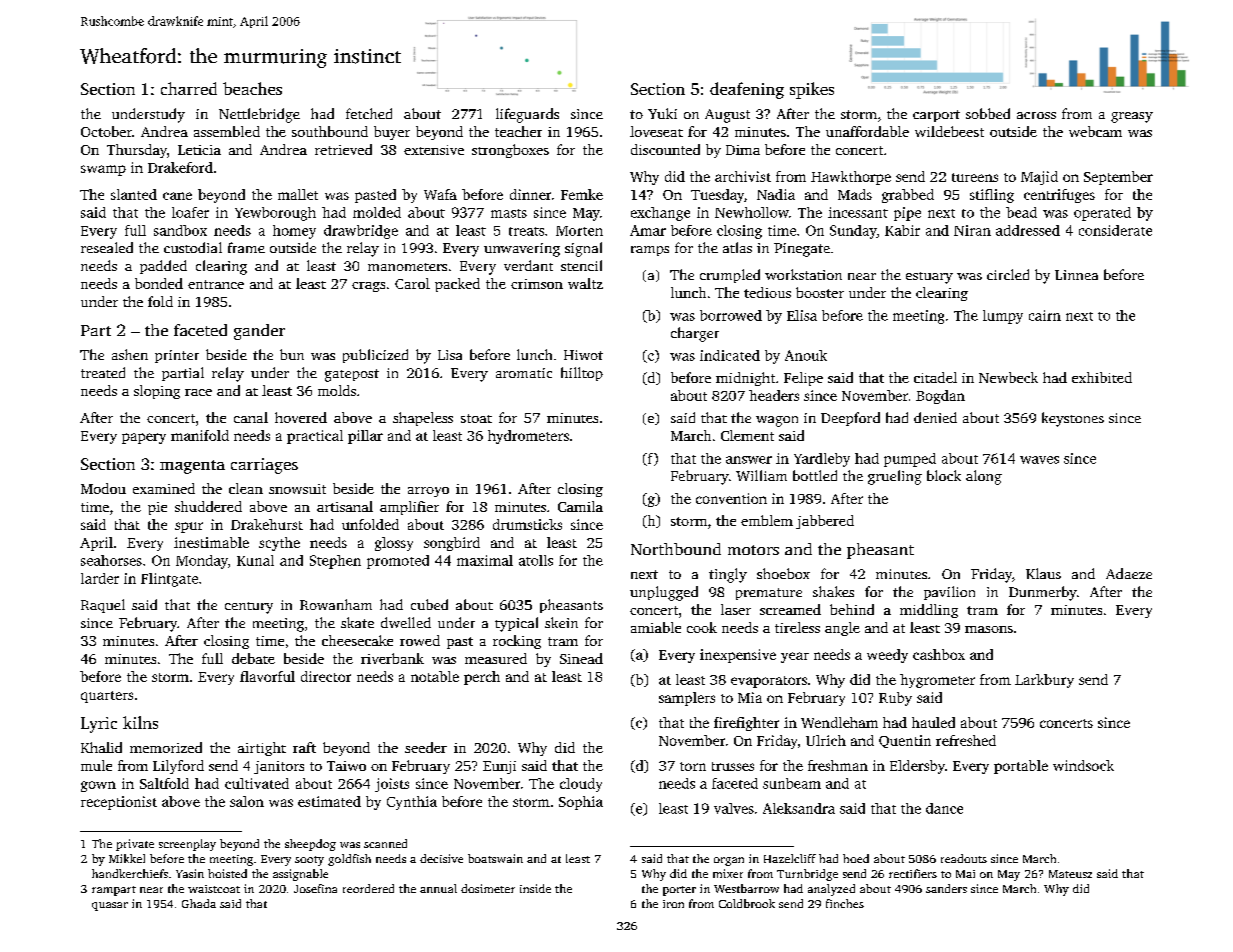 The height and width of the screenshot is (952, 1233). I want to click on Camila, so click(580, 506).
